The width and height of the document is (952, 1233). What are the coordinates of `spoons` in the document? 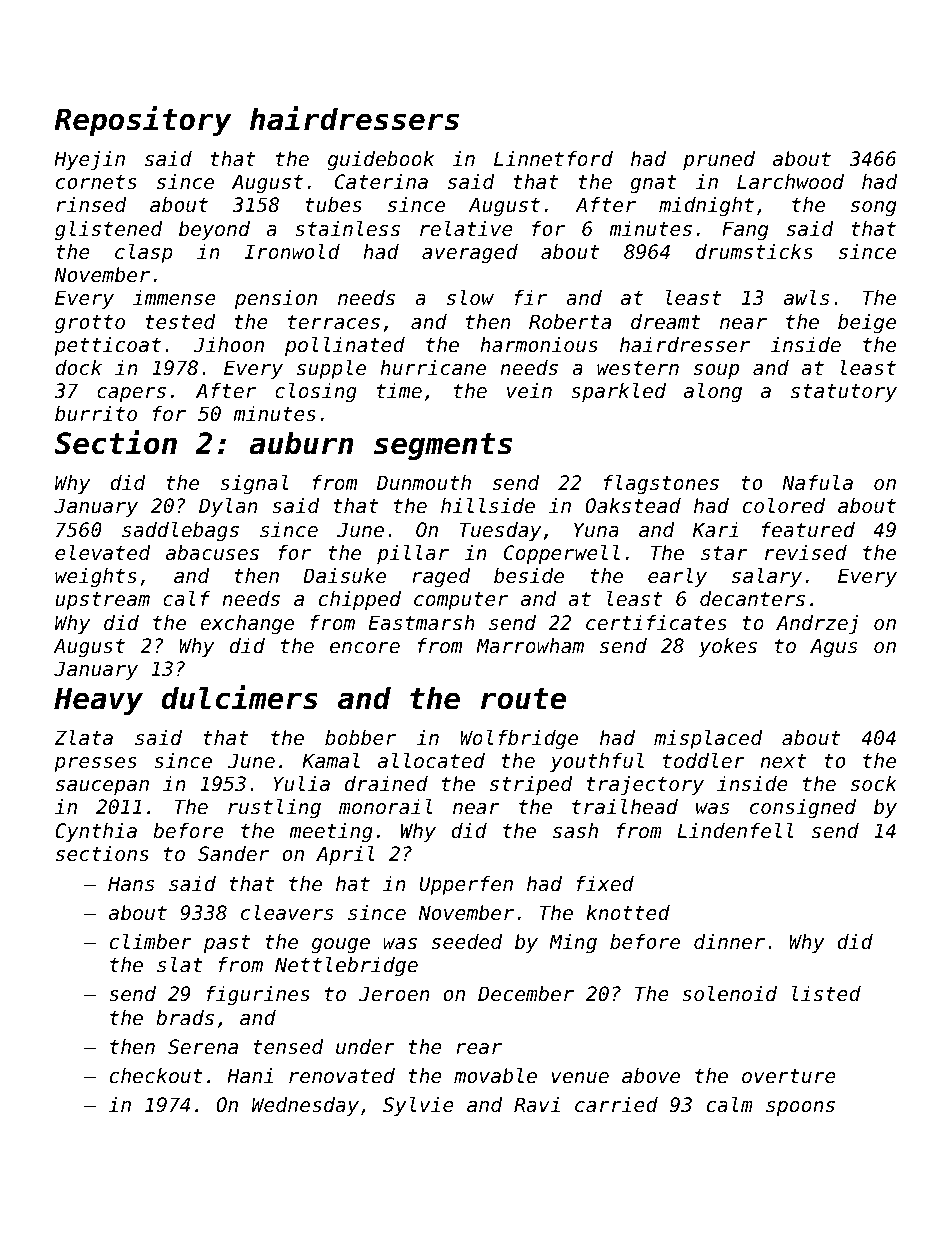 It's located at (800, 1108).
